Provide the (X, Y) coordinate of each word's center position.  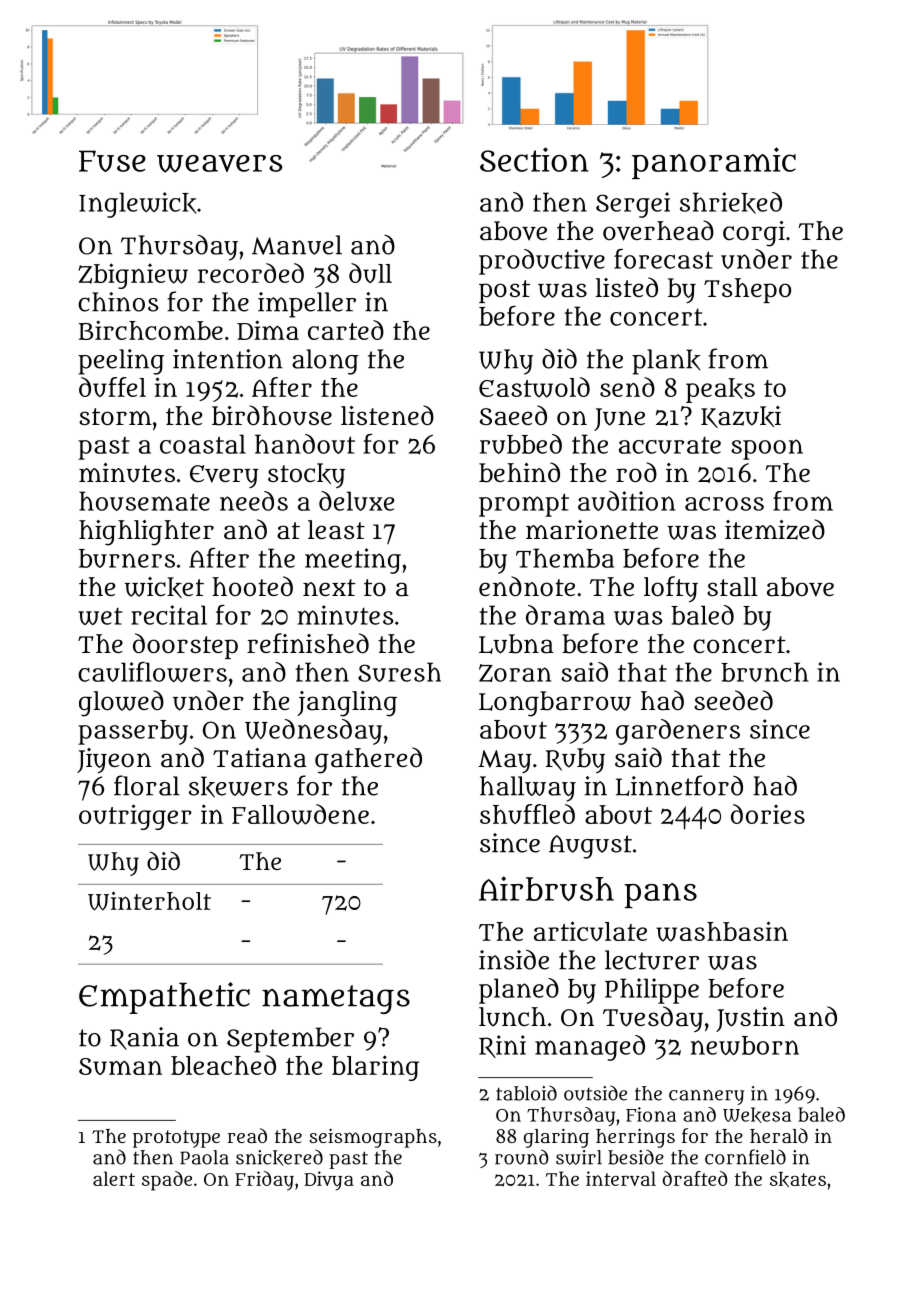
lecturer (652, 960)
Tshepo (747, 290)
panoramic (714, 163)
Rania (144, 1038)
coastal (203, 444)
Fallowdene (300, 814)
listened (387, 415)
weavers (220, 164)
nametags (336, 999)
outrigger (135, 817)
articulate (590, 931)
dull (370, 273)
